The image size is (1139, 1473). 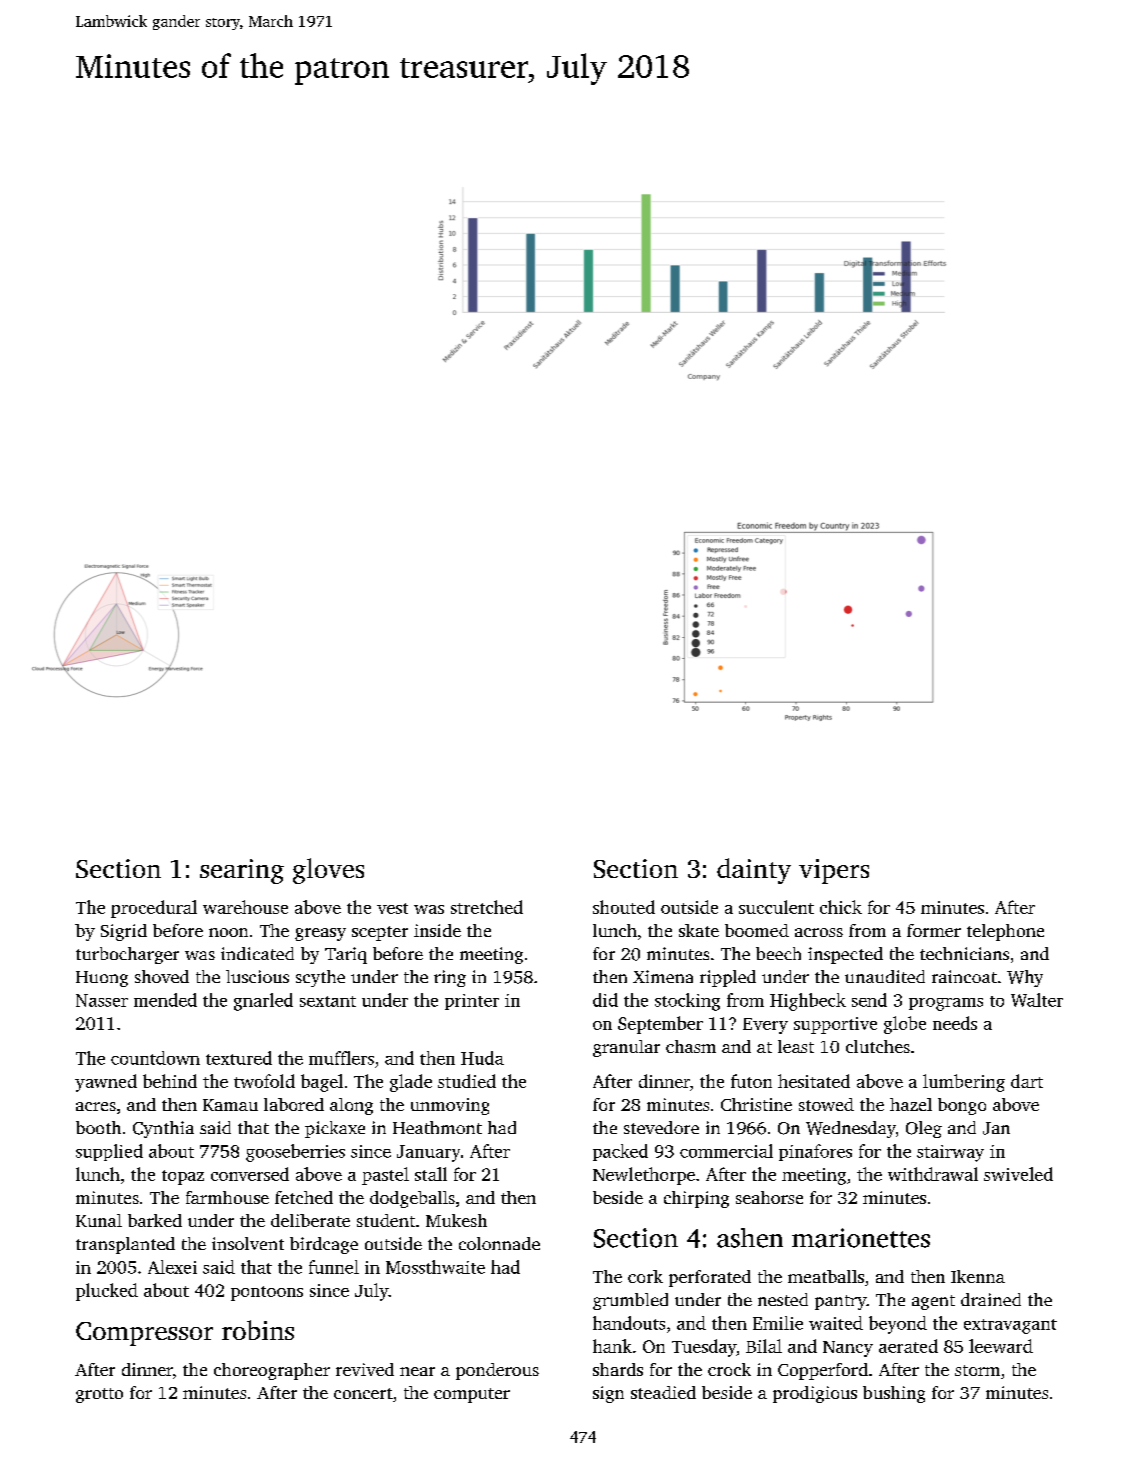 I want to click on dainty, so click(x=754, y=871).
